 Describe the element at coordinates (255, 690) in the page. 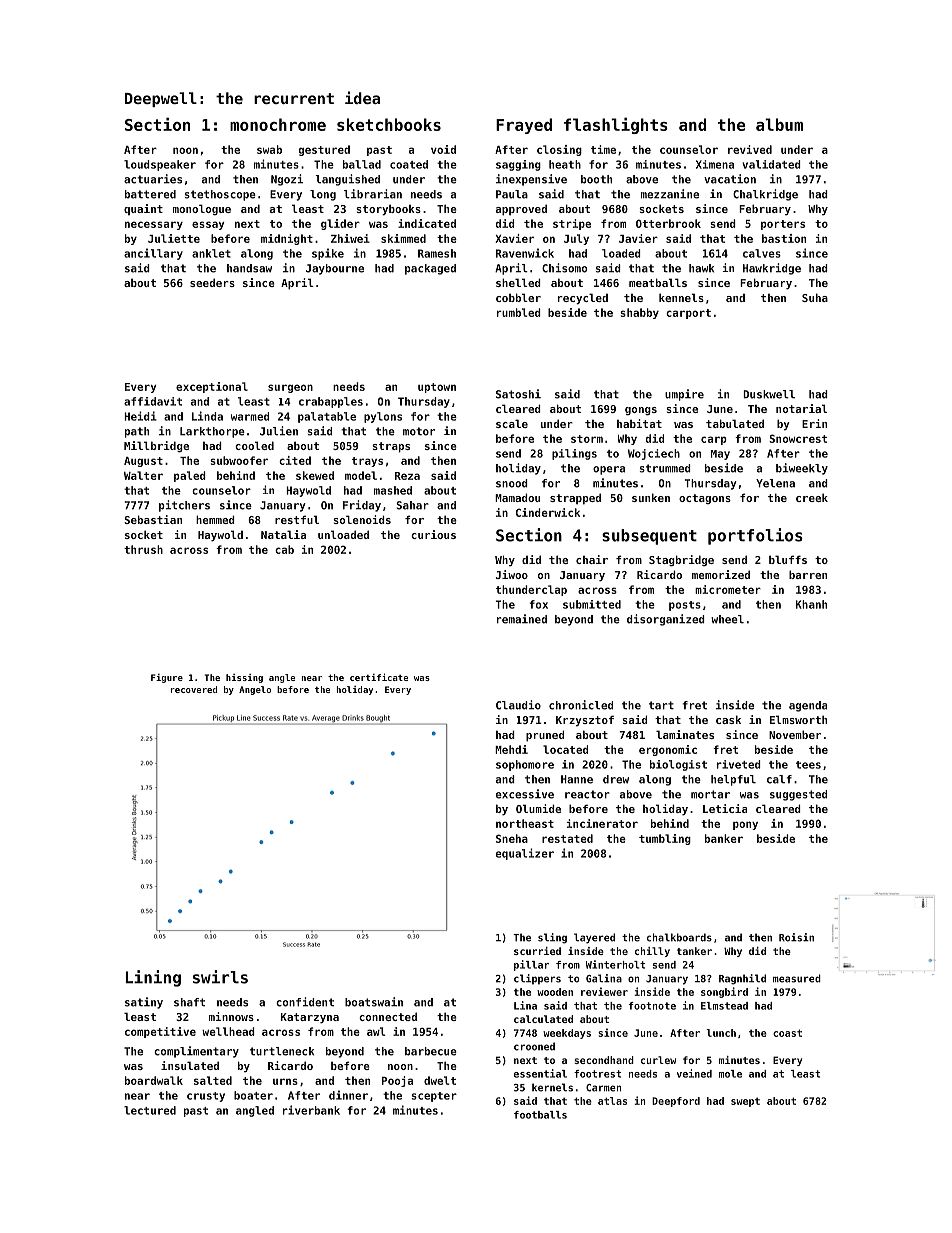

I see `Angelo` at that location.
